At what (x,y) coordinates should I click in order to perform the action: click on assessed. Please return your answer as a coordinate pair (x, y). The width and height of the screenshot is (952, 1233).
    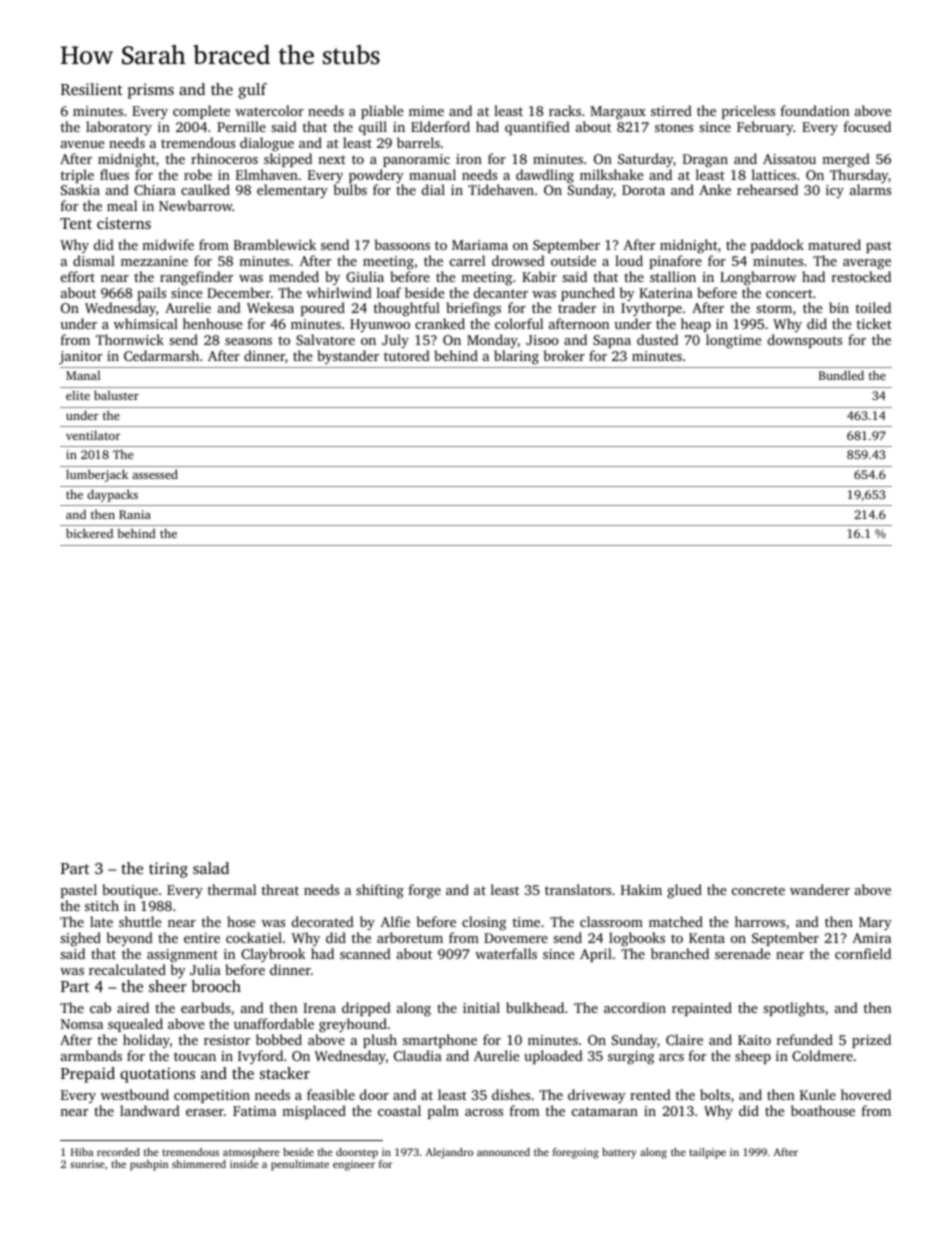
    Looking at the image, I should click on (155, 474).
